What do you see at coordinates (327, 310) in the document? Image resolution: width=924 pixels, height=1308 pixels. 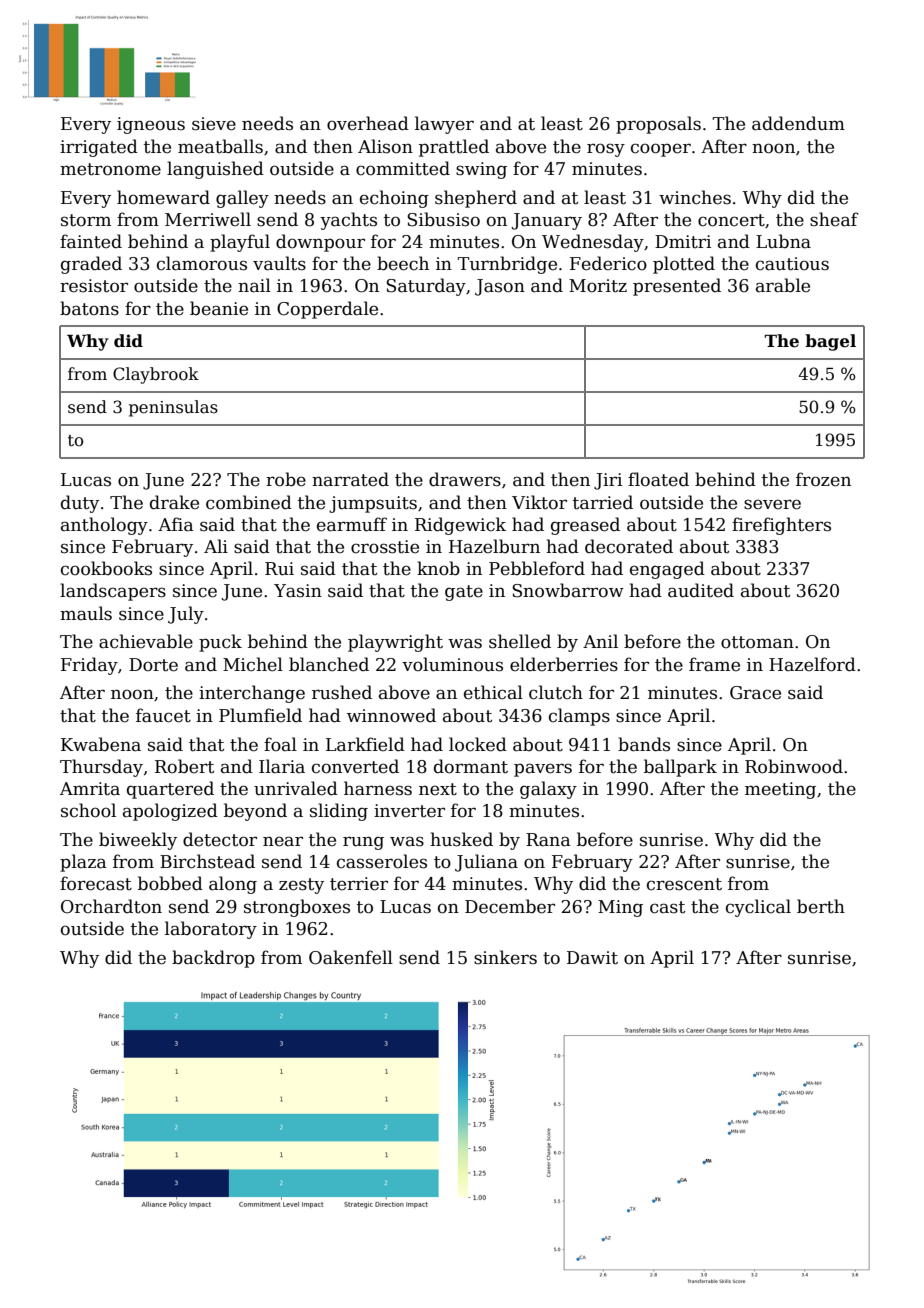 I see `Copperdale` at bounding box center [327, 310].
